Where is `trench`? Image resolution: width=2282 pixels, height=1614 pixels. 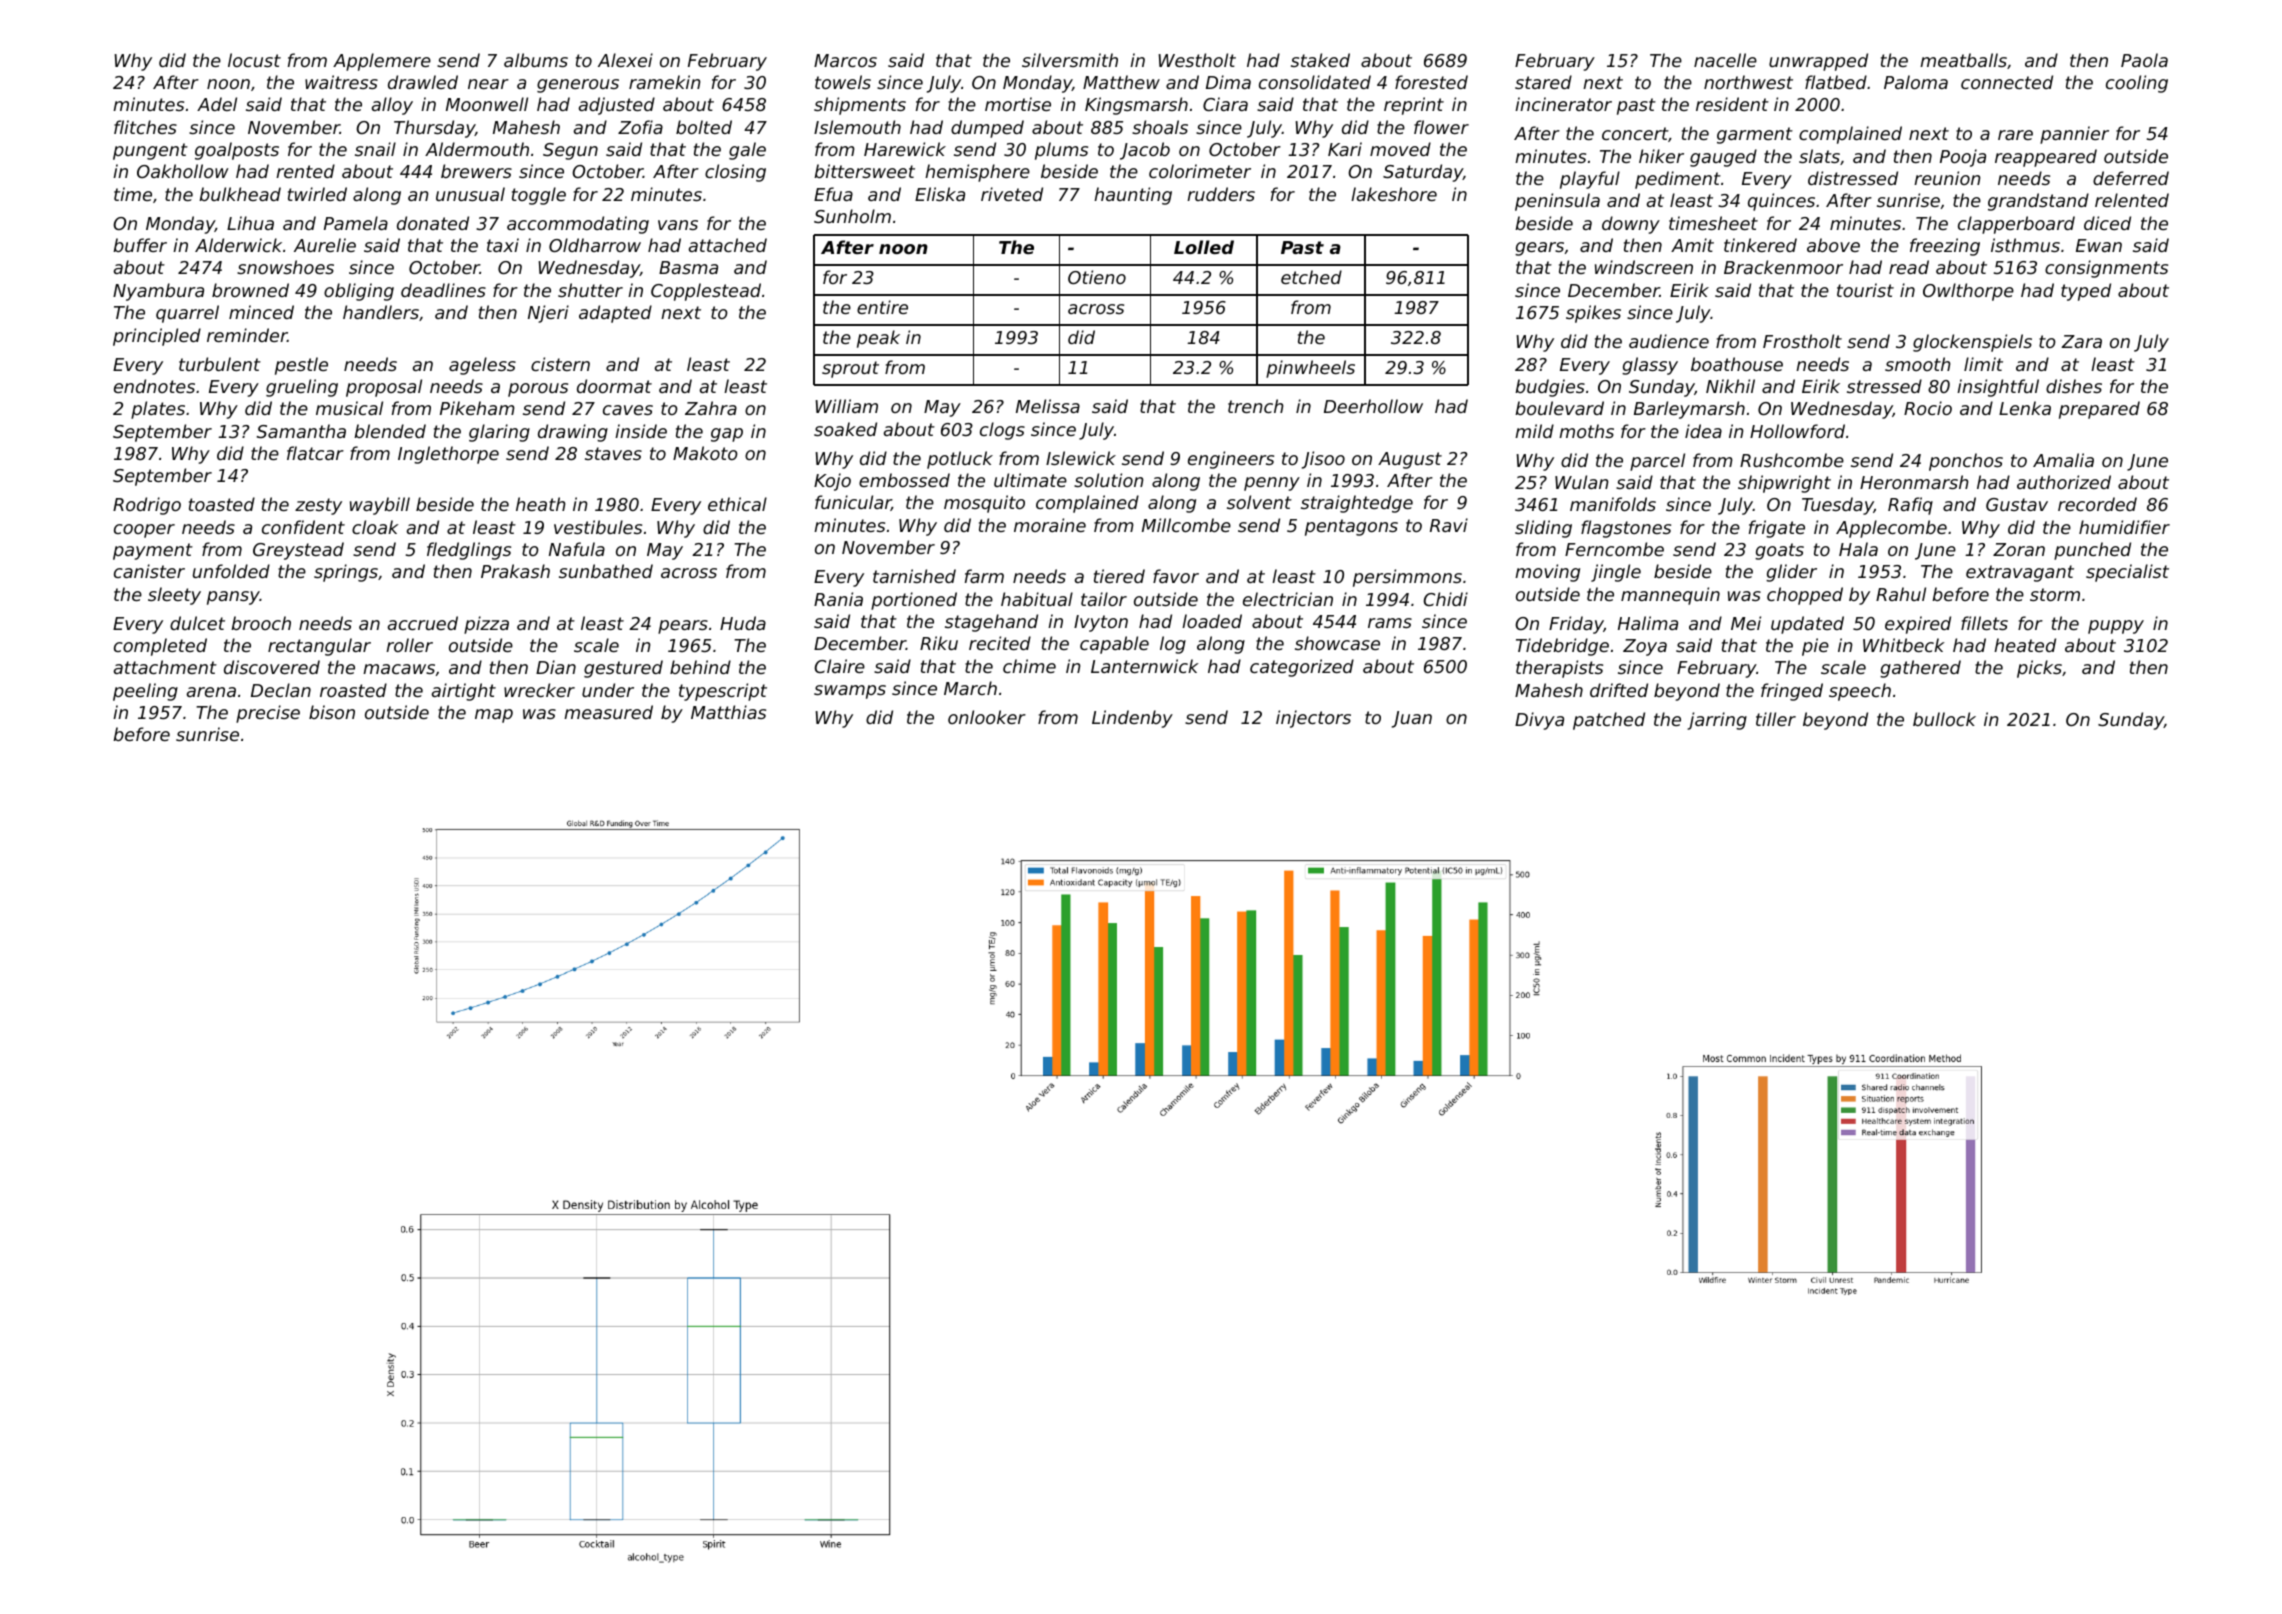 trench is located at coordinates (1255, 406).
